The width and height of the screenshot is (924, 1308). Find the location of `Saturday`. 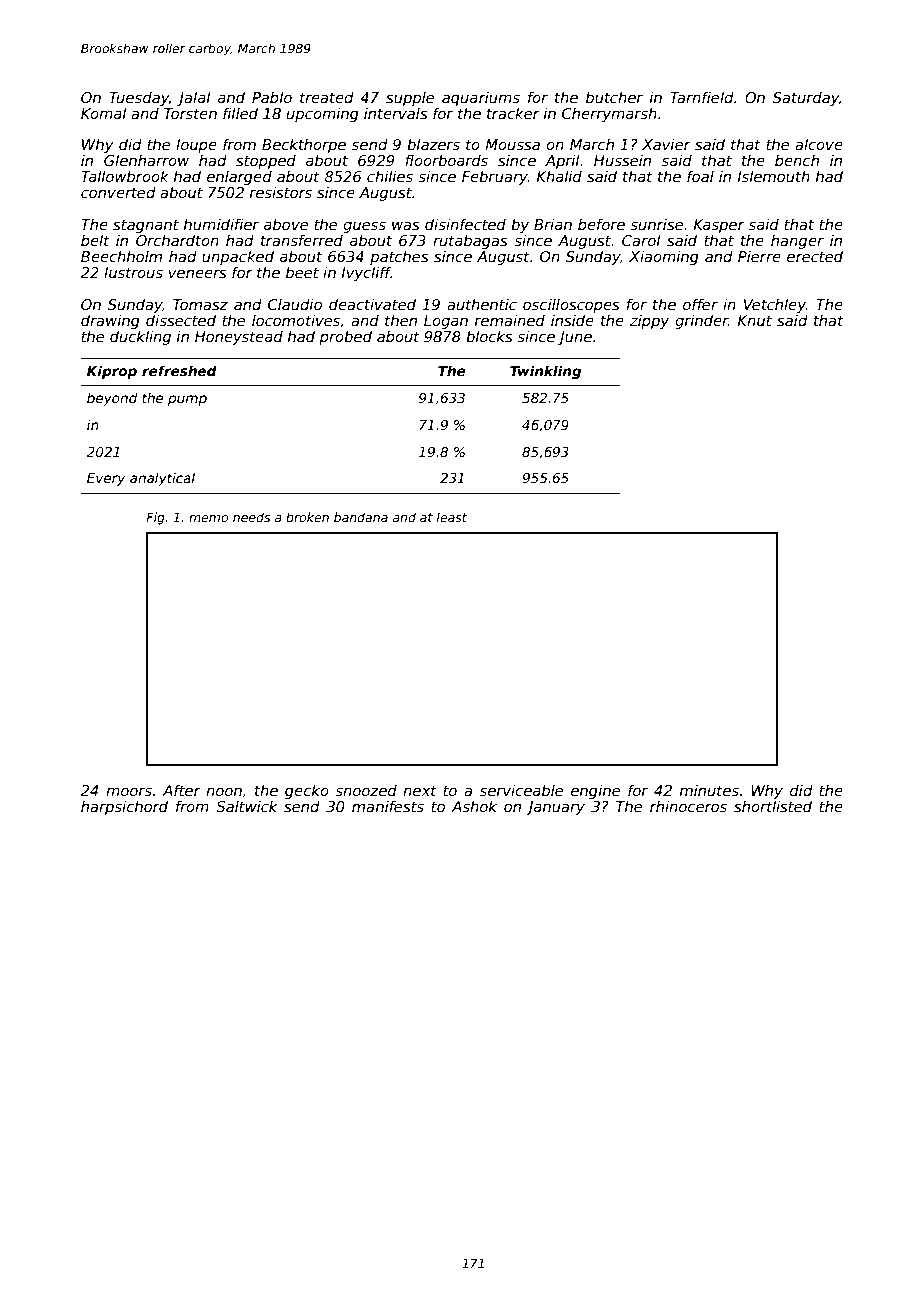

Saturday is located at coordinates (806, 99).
